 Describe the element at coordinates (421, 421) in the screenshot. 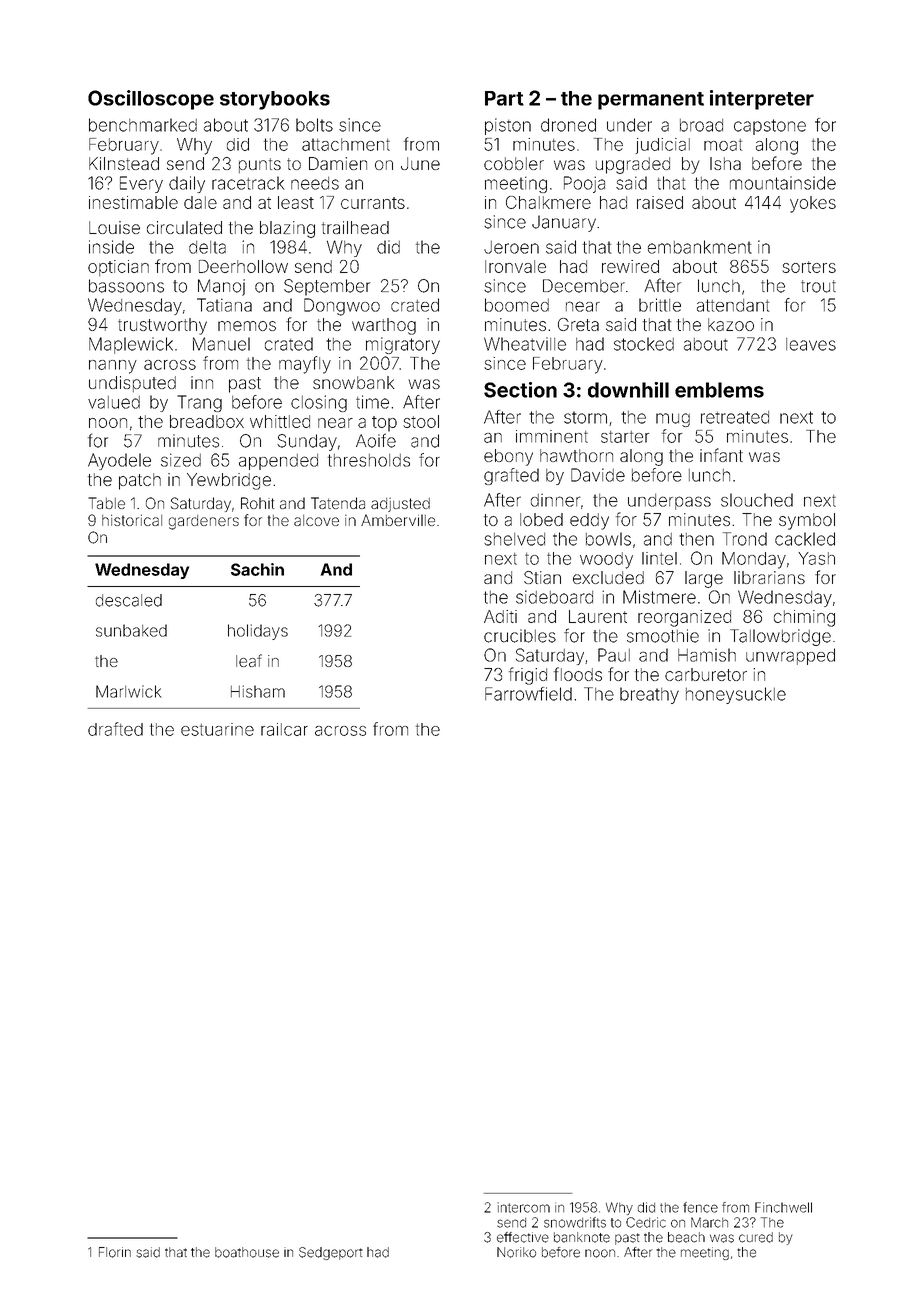

I see `stool` at that location.
